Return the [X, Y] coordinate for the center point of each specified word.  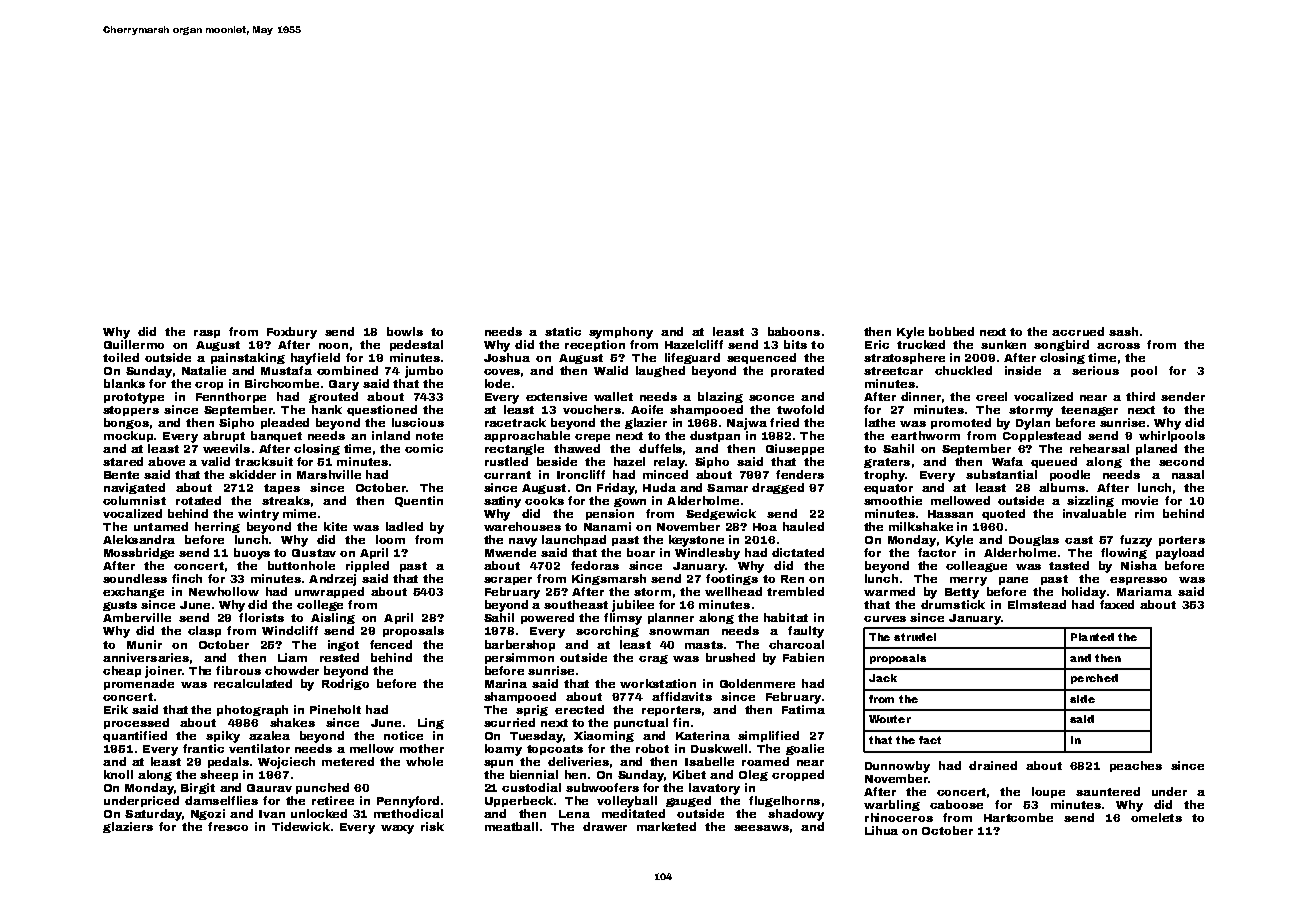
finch [187, 578]
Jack [883, 678]
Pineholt [335, 709]
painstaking [248, 358]
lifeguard [692, 358]
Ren [792, 579]
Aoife [647, 409]
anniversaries [146, 657]
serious [1095, 370]
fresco [228, 826]
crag [653, 659]
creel [991, 396]
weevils [226, 448]
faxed [1117, 604]
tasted [1069, 565]
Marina [506, 683]
